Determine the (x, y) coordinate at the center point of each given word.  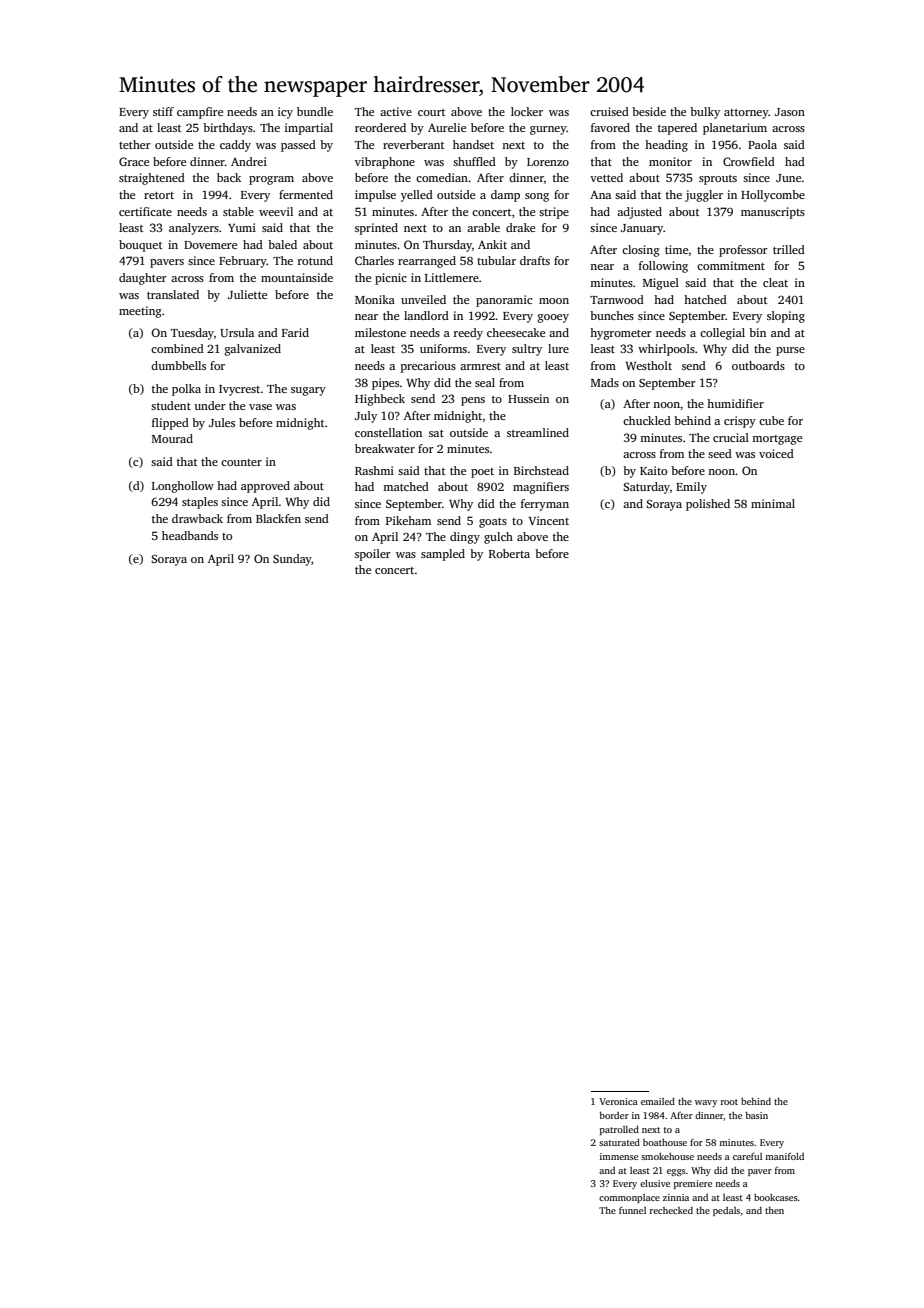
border (614, 1115)
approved (265, 487)
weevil (276, 211)
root (729, 1102)
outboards (758, 365)
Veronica (618, 1101)
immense (619, 1156)
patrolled (619, 1130)
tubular (496, 260)
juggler (704, 196)
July (366, 417)
